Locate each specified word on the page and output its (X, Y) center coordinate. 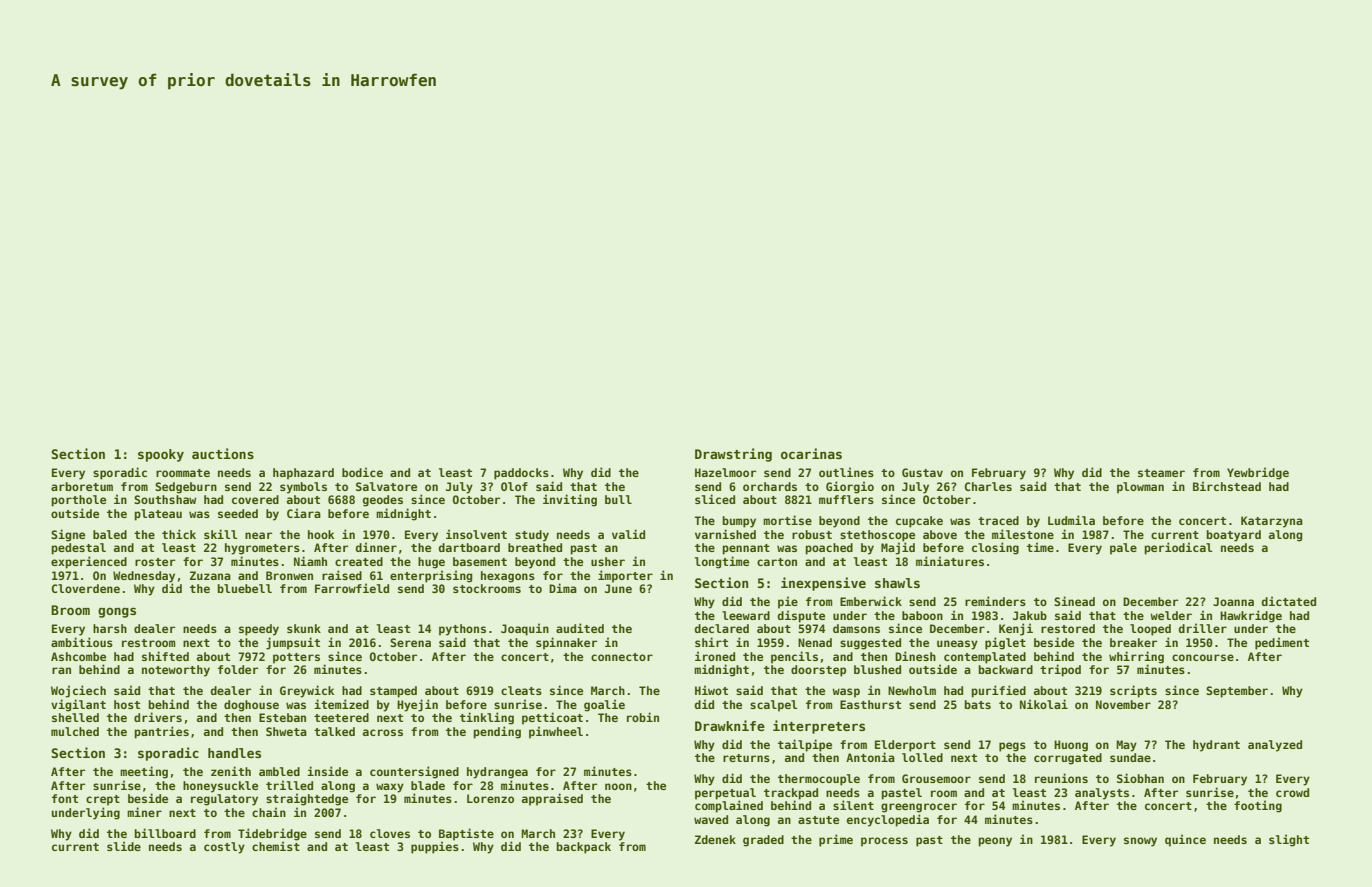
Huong (1071, 746)
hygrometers (262, 549)
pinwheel (556, 732)
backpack (583, 848)
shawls (897, 583)
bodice (362, 472)
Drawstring (733, 455)
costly (224, 848)
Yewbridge (1258, 473)
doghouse (251, 706)
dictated (1288, 601)
